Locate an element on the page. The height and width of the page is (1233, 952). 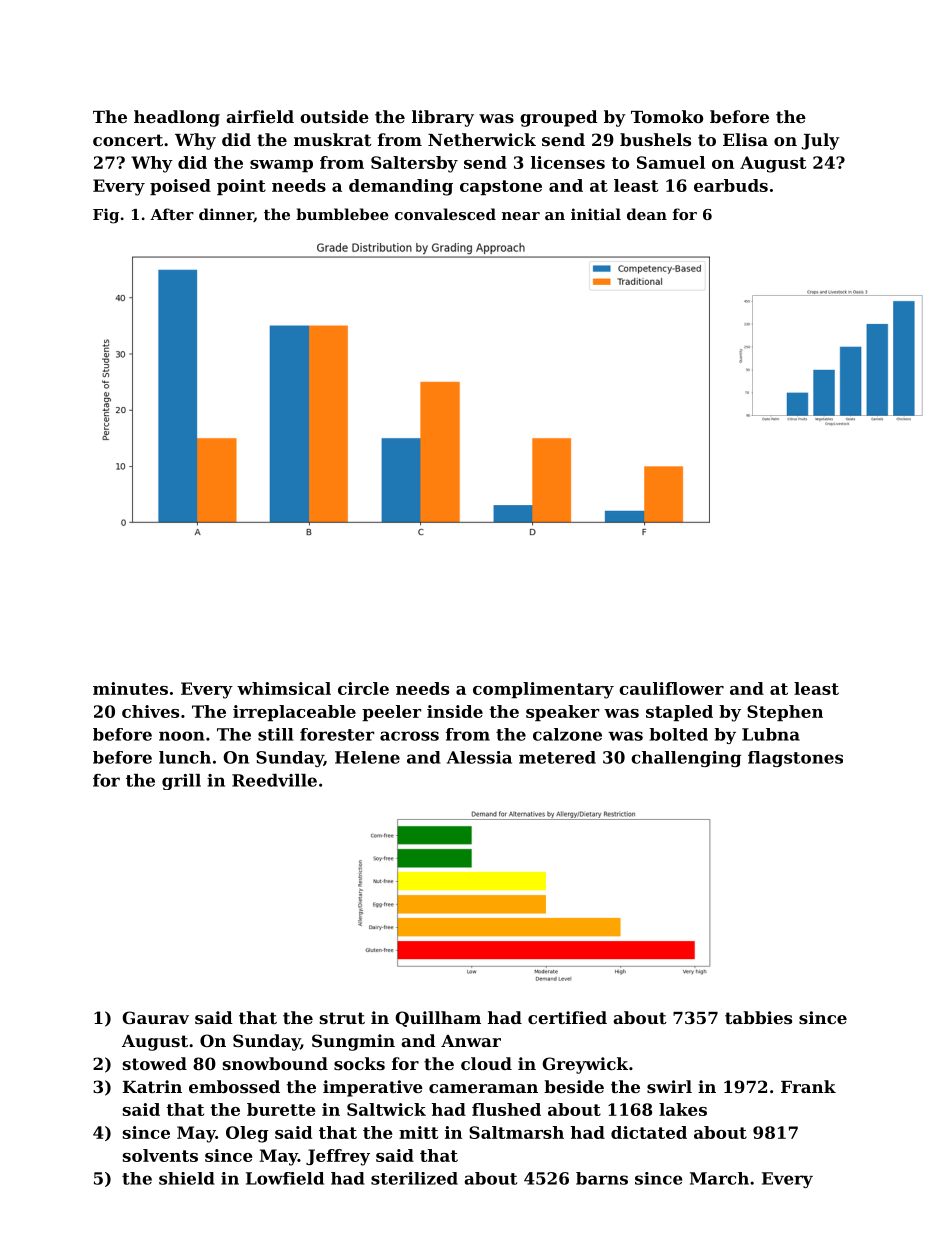
cauliflower is located at coordinates (671, 688).
